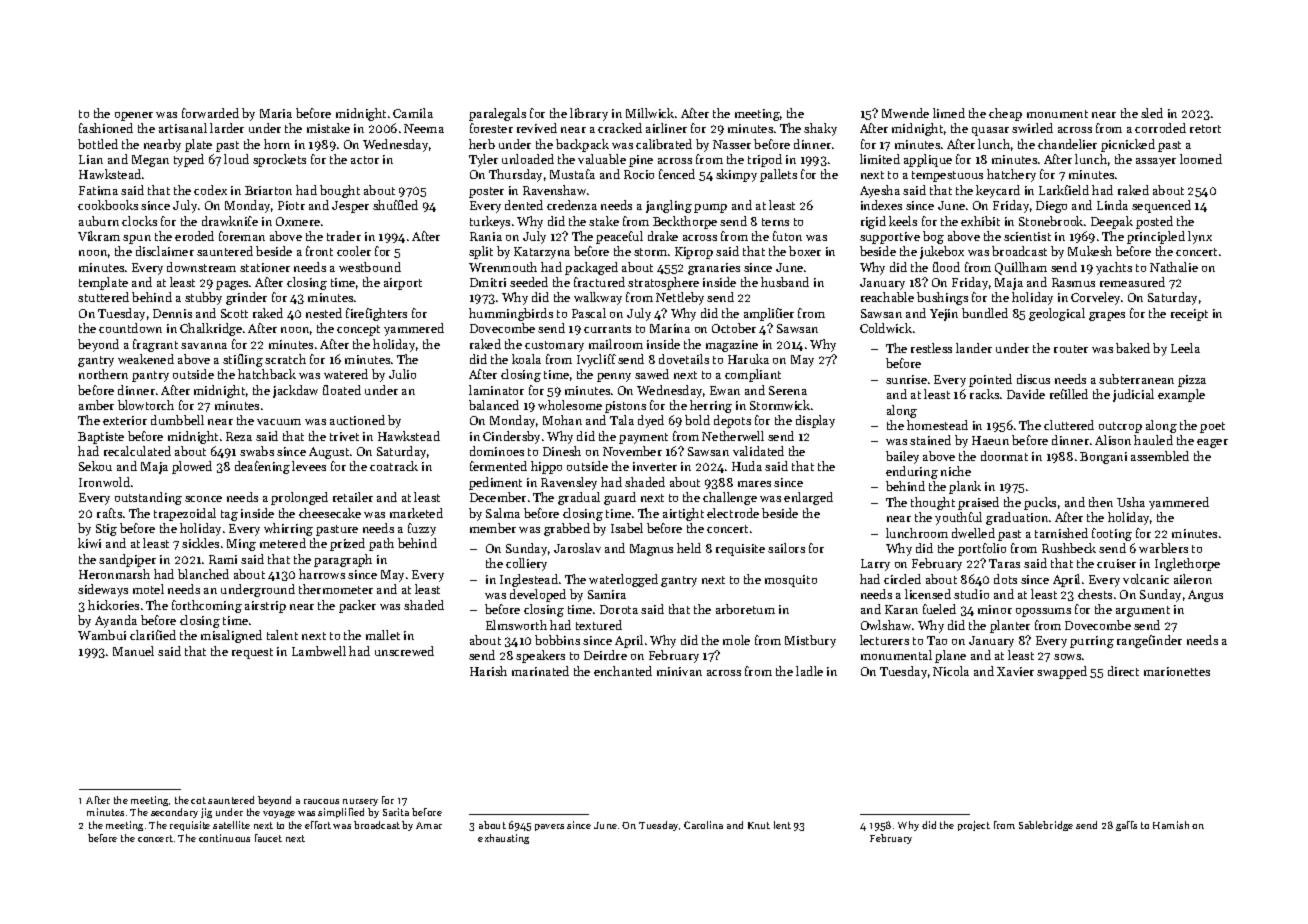  Describe the element at coordinates (748, 359) in the document. I see `Haruka` at that location.
